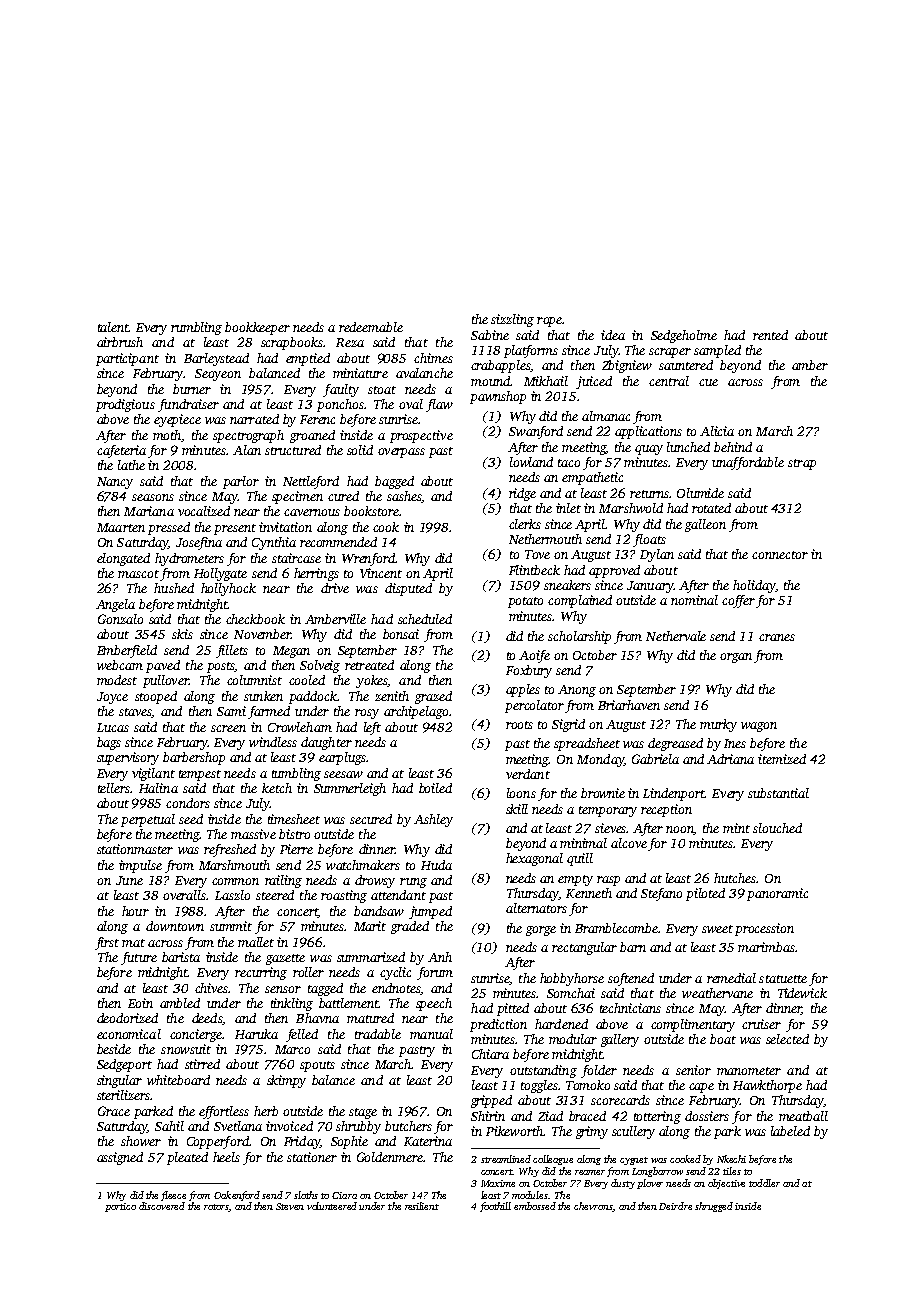 This image has width=924, height=1308. I want to click on portico, so click(120, 1207).
